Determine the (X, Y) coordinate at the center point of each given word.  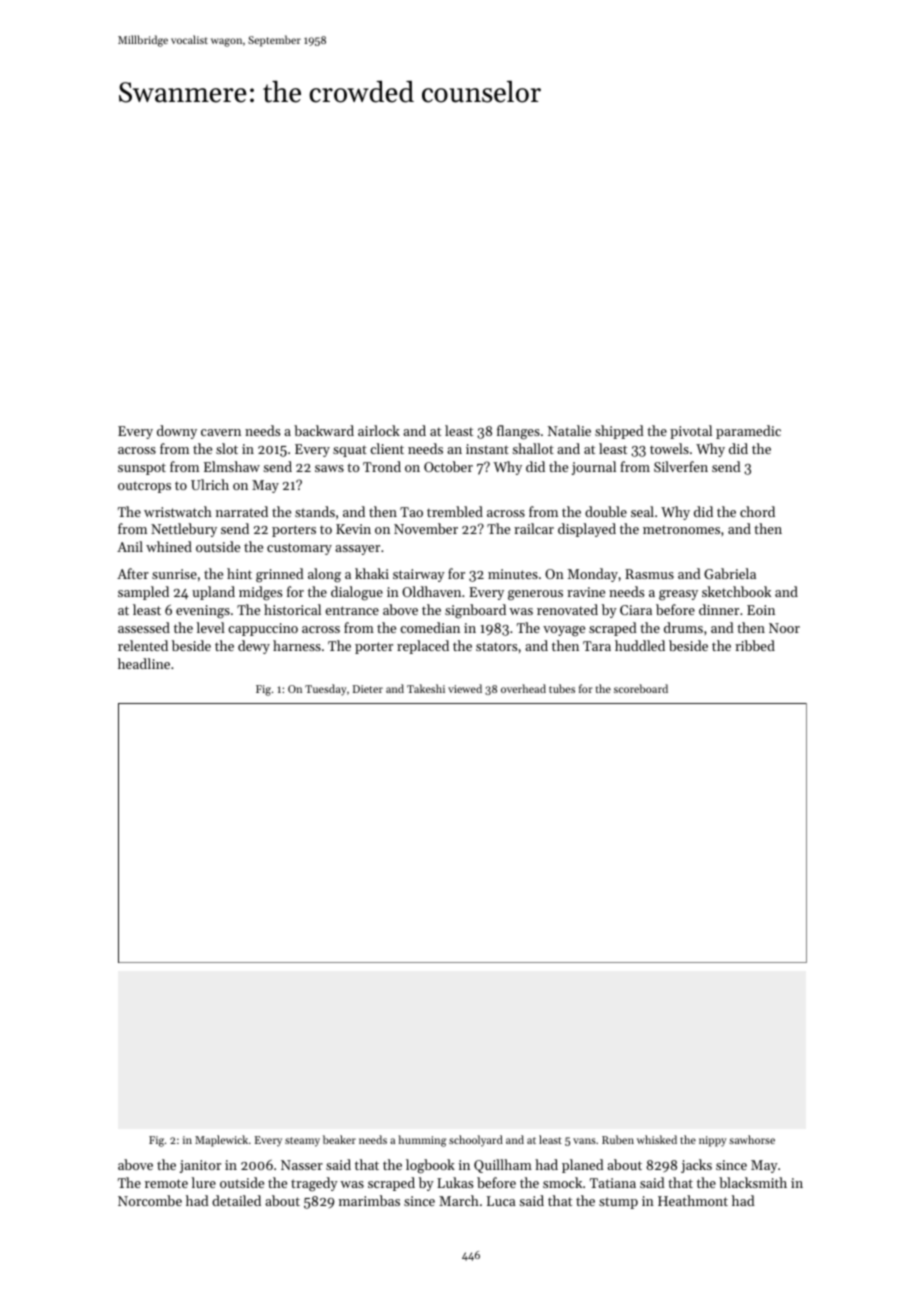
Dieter (368, 689)
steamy (302, 1142)
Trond (382, 466)
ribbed (755, 645)
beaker (339, 1139)
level (211, 627)
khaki (372, 573)
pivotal (691, 432)
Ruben (618, 1139)
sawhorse (752, 1139)
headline (144, 663)
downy (177, 432)
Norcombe (150, 1200)
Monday (593, 575)
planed (583, 1166)
